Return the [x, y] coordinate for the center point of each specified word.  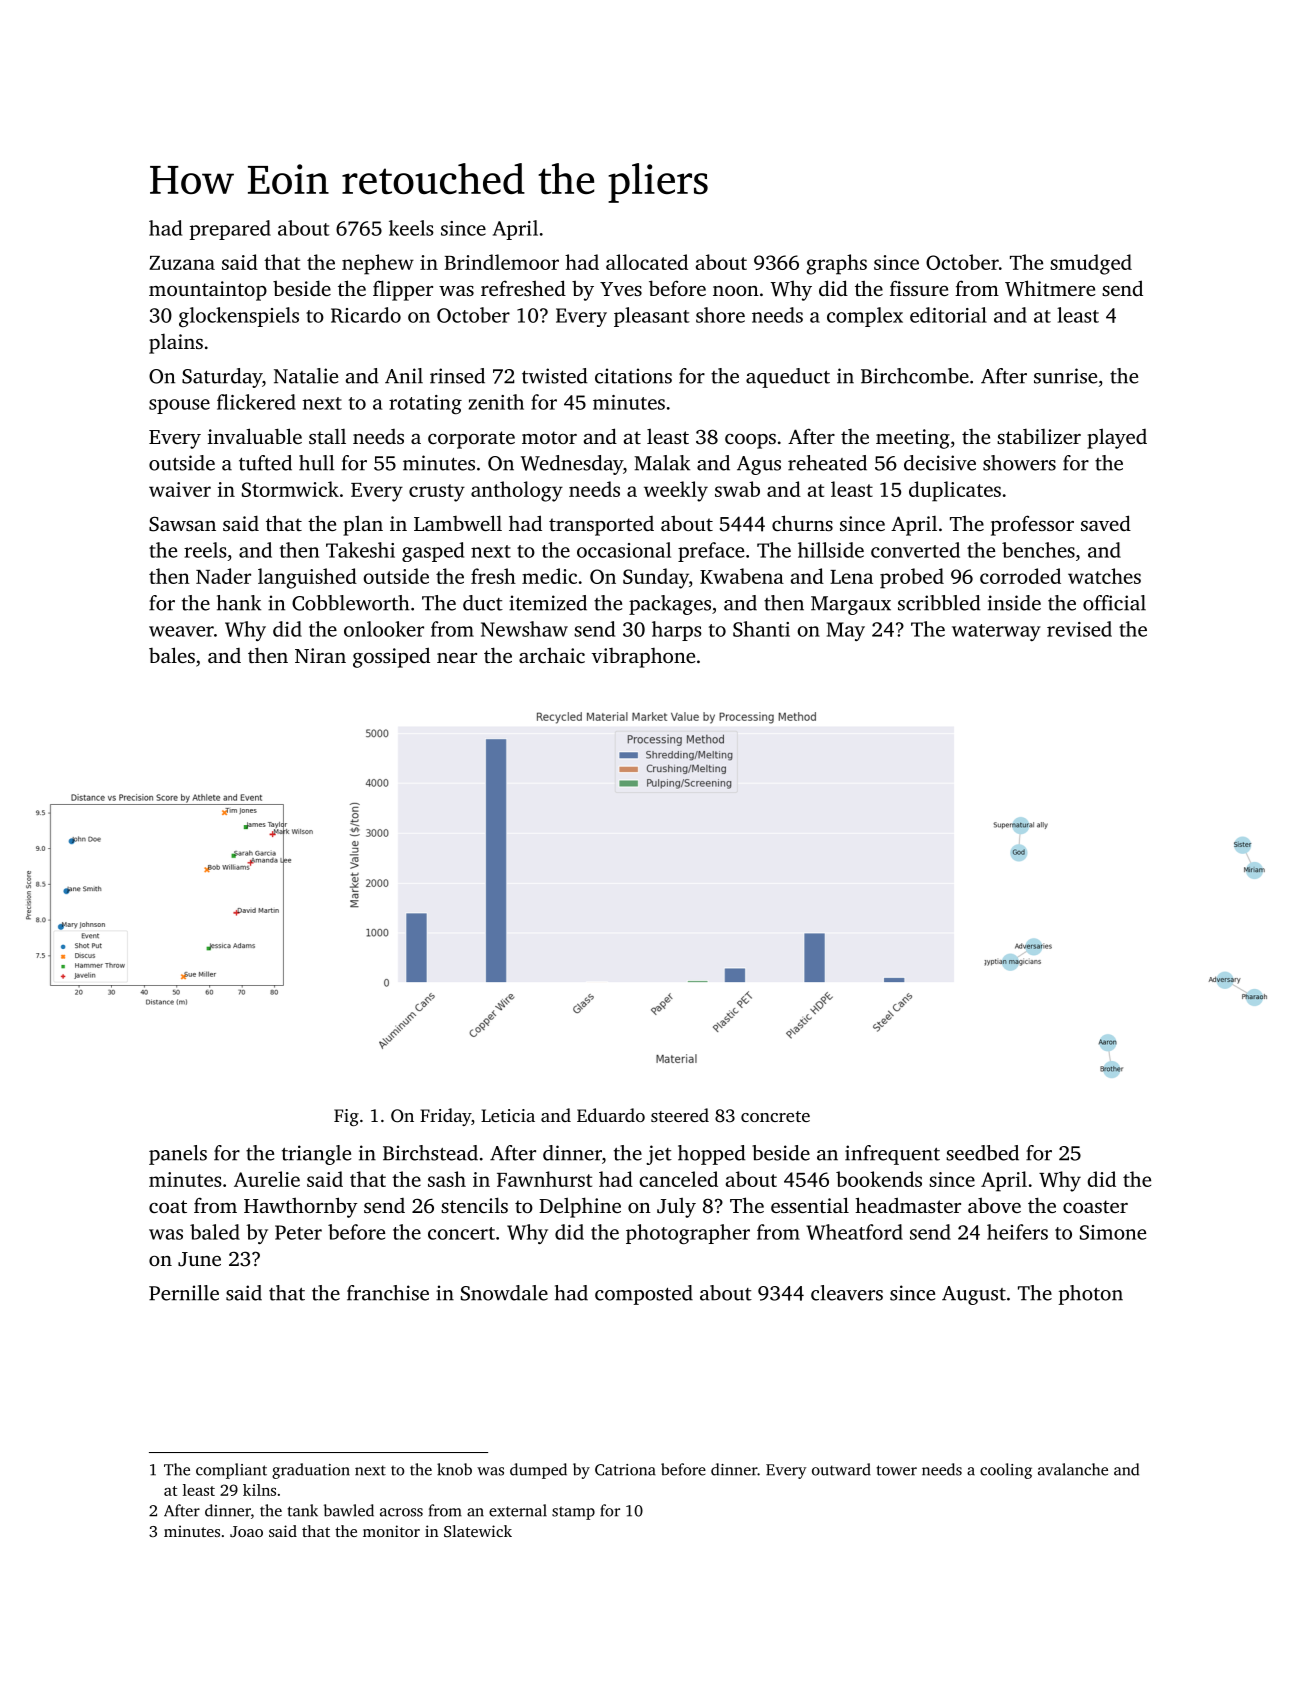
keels [411, 228]
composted [644, 1295]
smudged [1091, 264]
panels [178, 1155]
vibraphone [643, 658]
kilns [259, 1490]
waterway [996, 632]
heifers [1017, 1232]
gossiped [391, 657]
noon [736, 291]
